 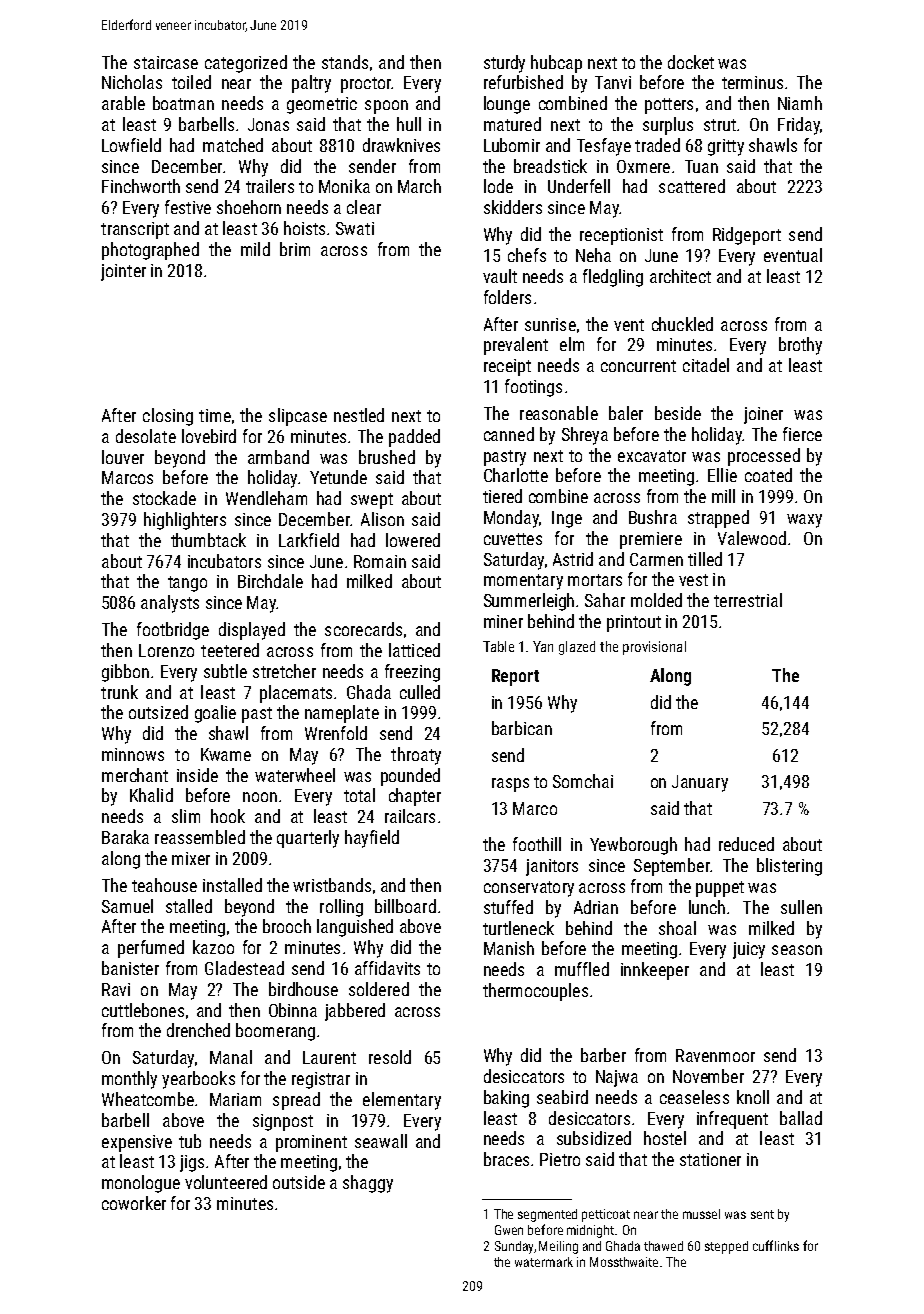 I want to click on expensive, so click(x=137, y=1143).
